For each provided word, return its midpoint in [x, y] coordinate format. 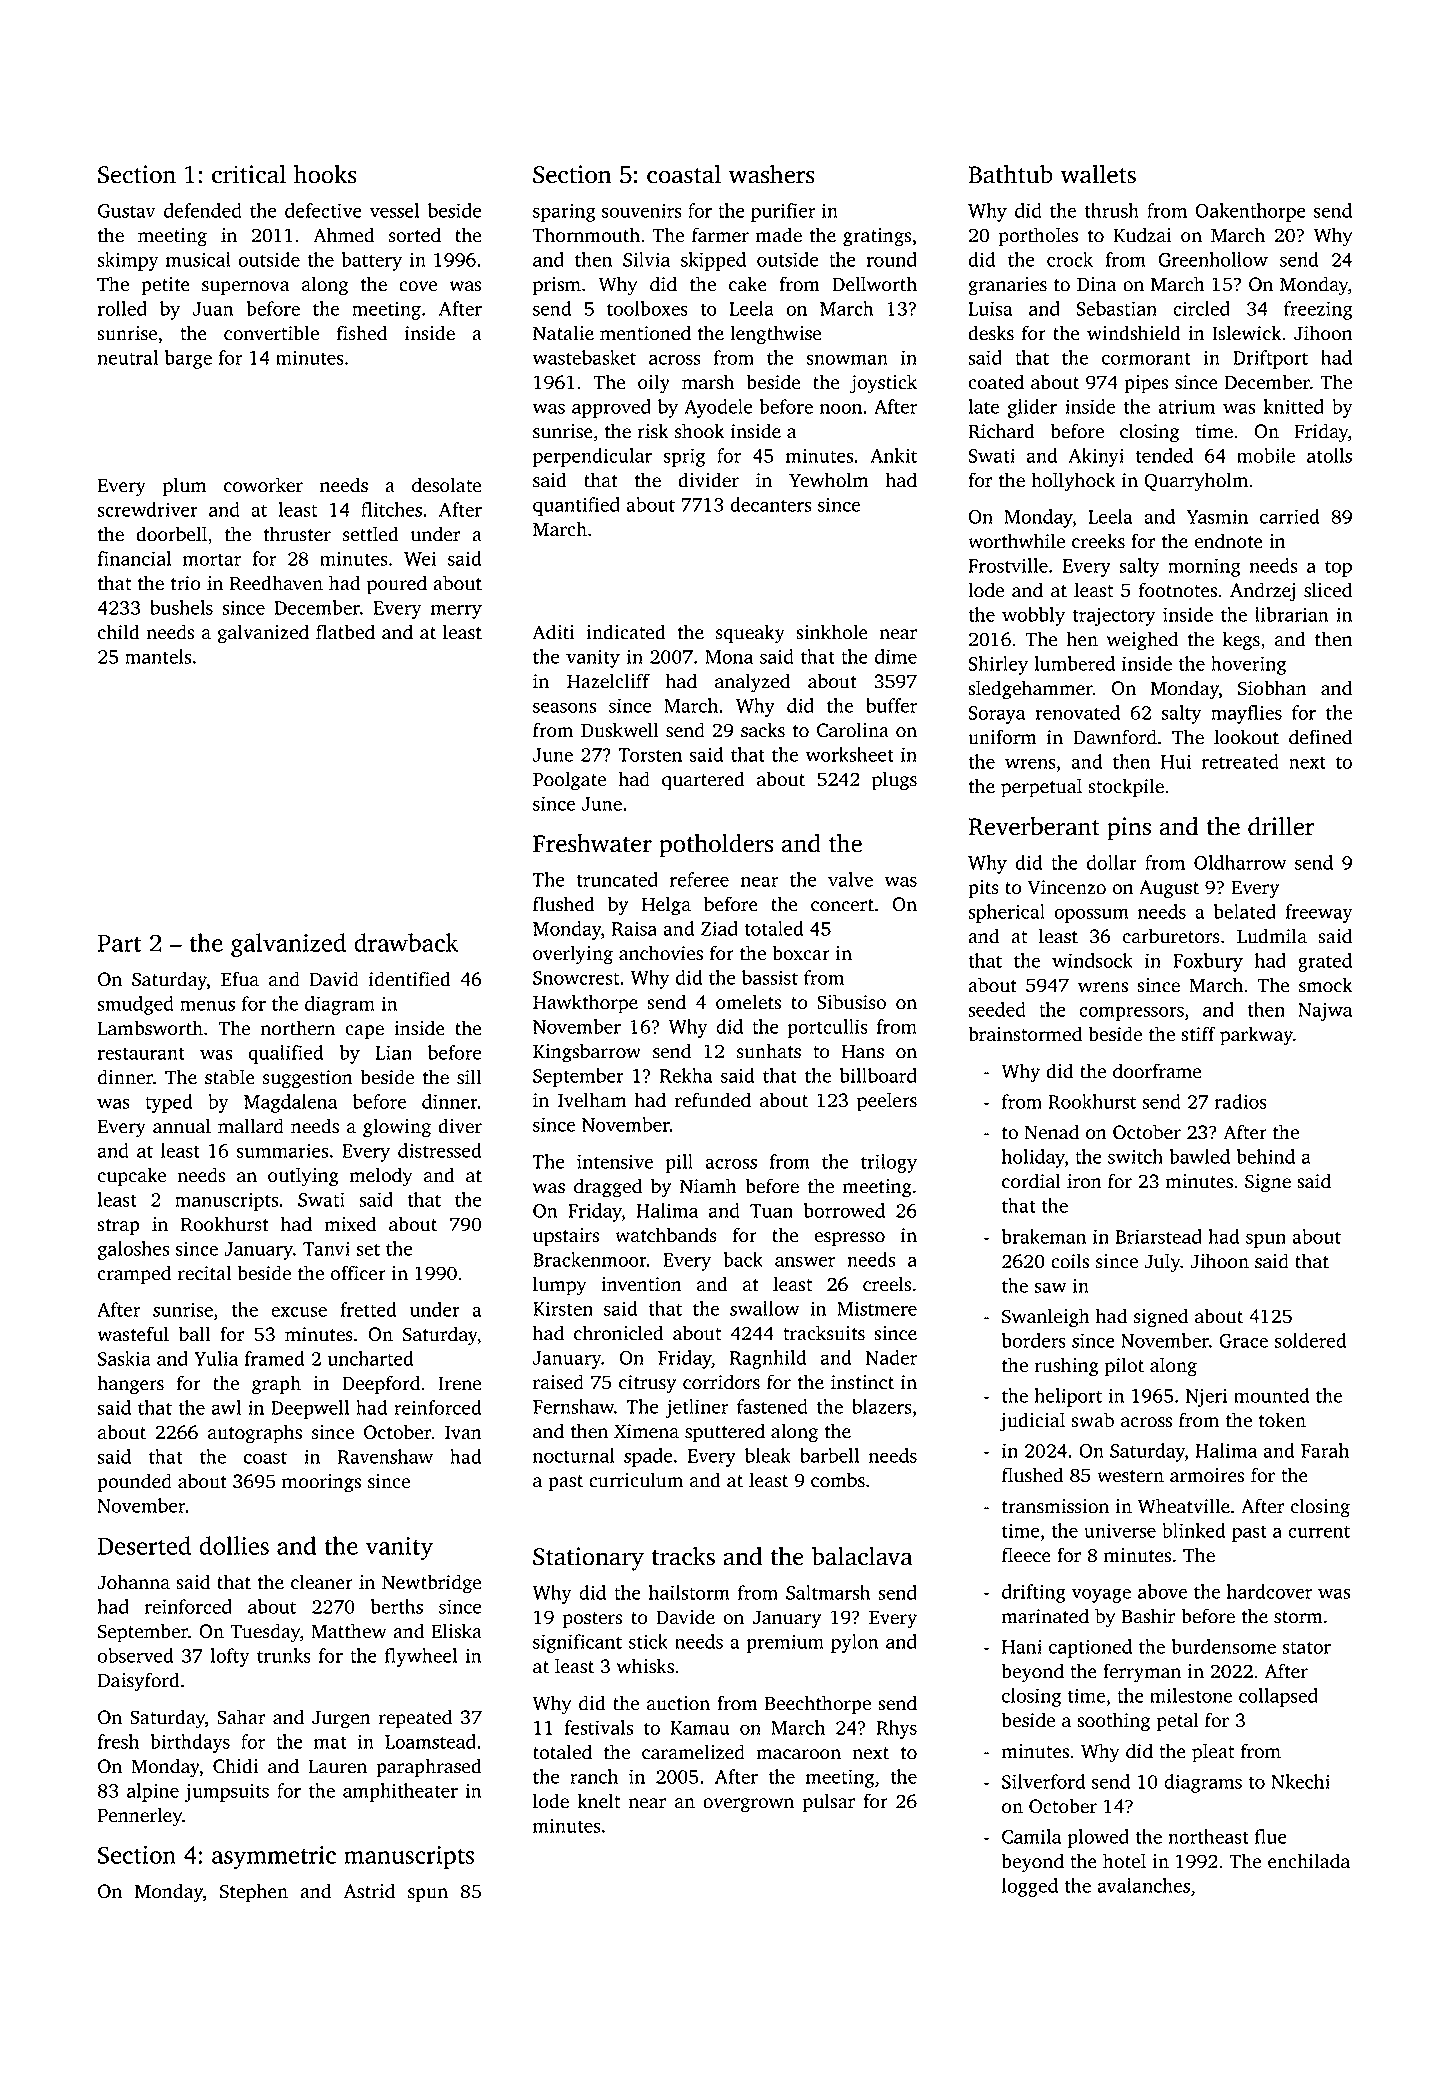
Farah [1325, 1450]
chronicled [619, 1333]
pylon [854, 1643]
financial [134, 558]
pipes [1146, 384]
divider [708, 480]
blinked [1194, 1530]
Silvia [646, 259]
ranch [594, 1776]
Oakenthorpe [1250, 212]
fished [362, 333]
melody [381, 1177]
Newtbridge [431, 1584]
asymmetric [274, 1857]
